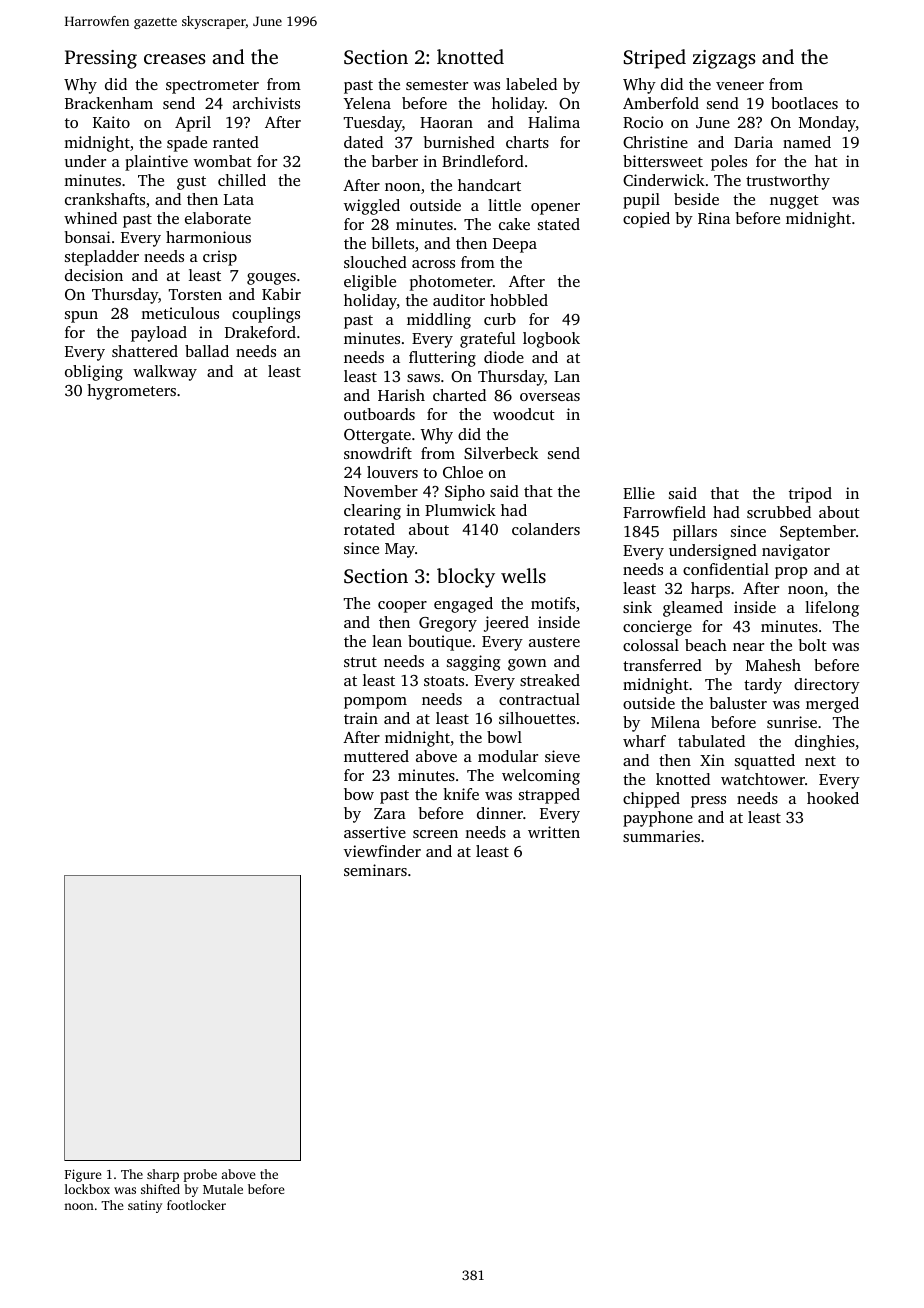 The height and width of the document is (1308, 924). I want to click on zigzags, so click(724, 59).
